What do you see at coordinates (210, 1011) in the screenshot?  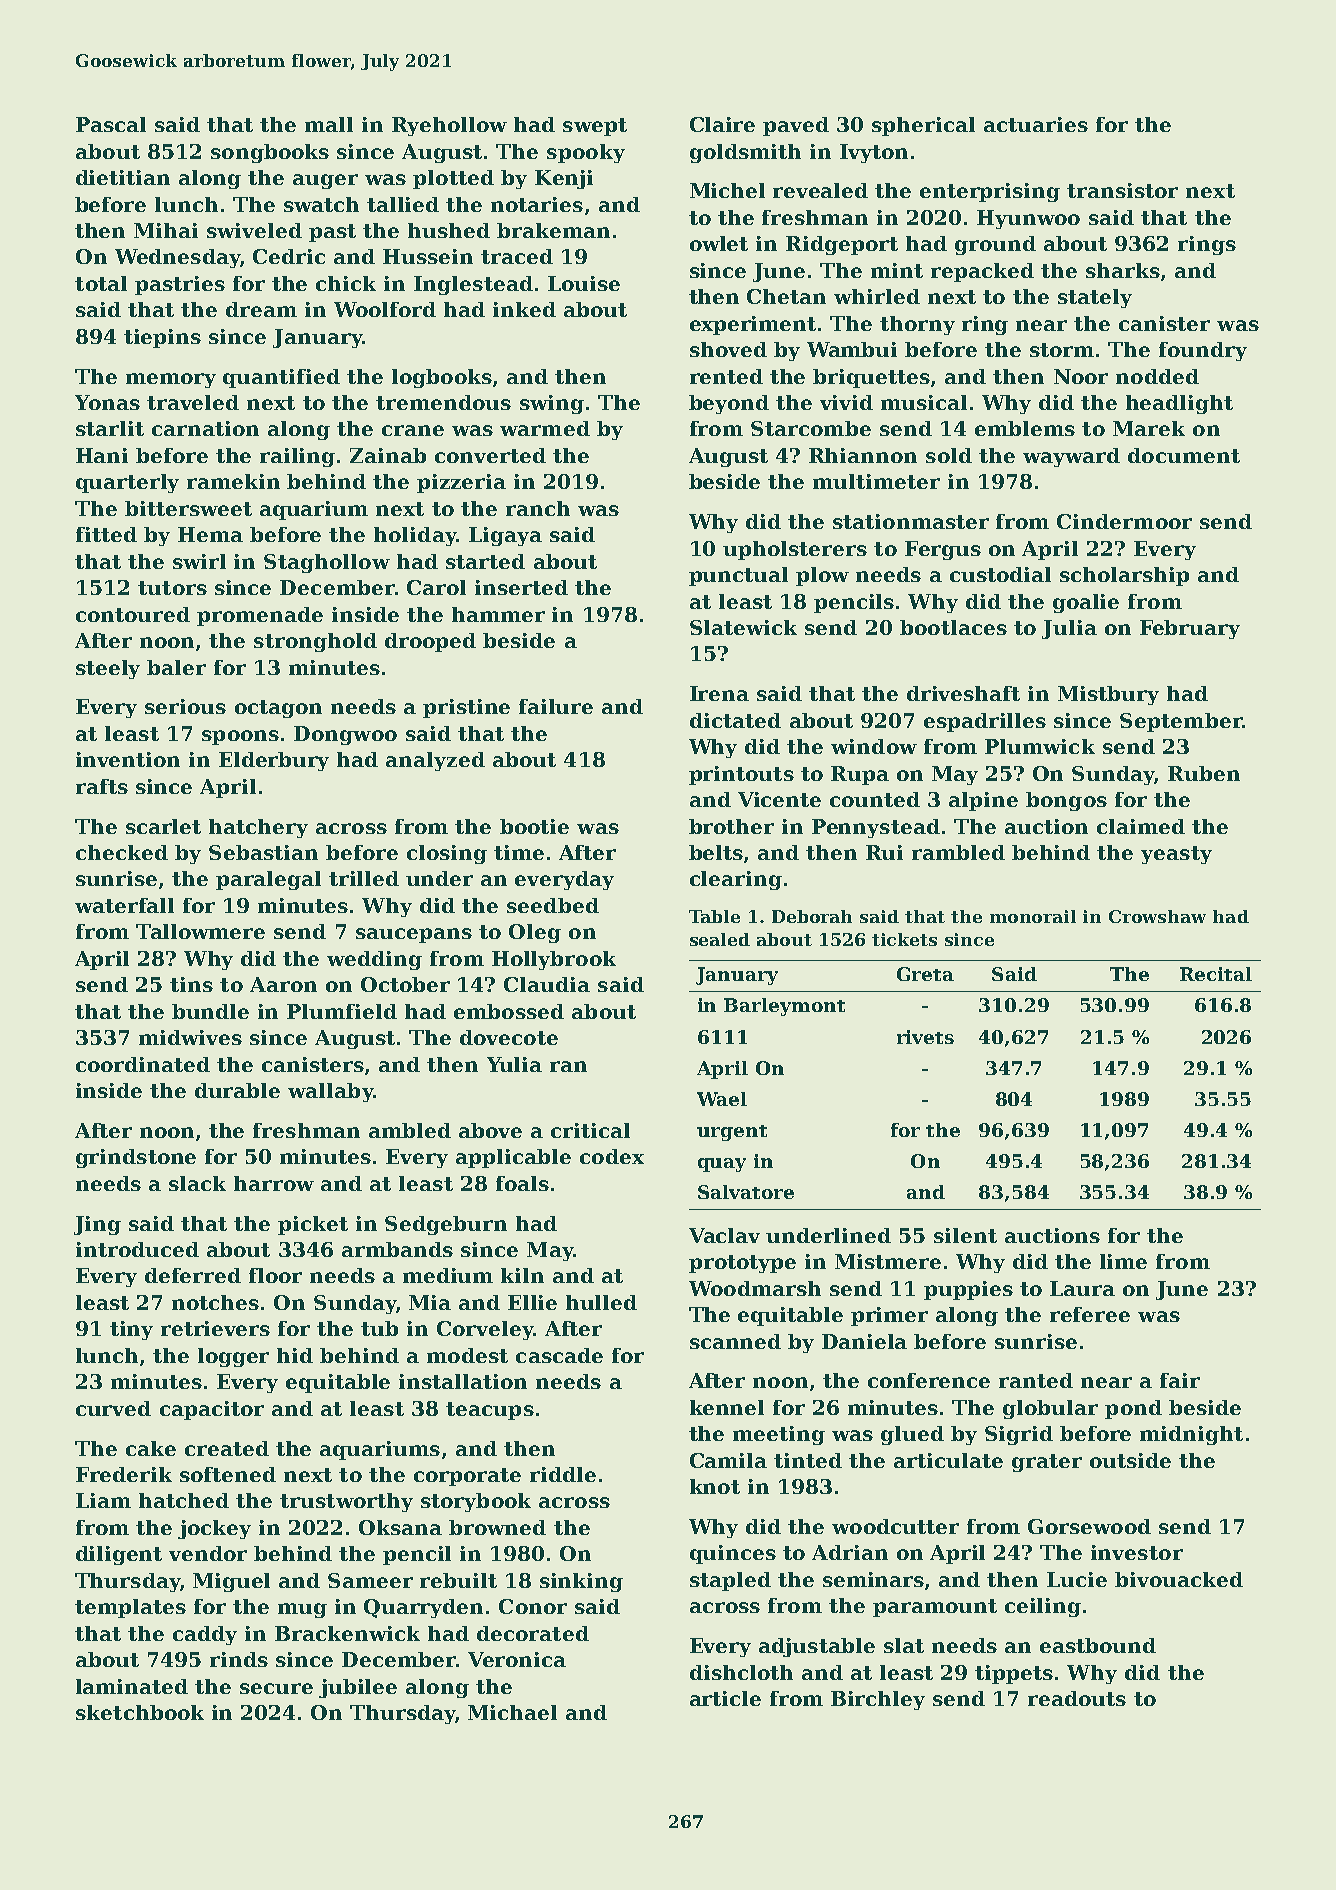 I see `bundle` at bounding box center [210, 1011].
